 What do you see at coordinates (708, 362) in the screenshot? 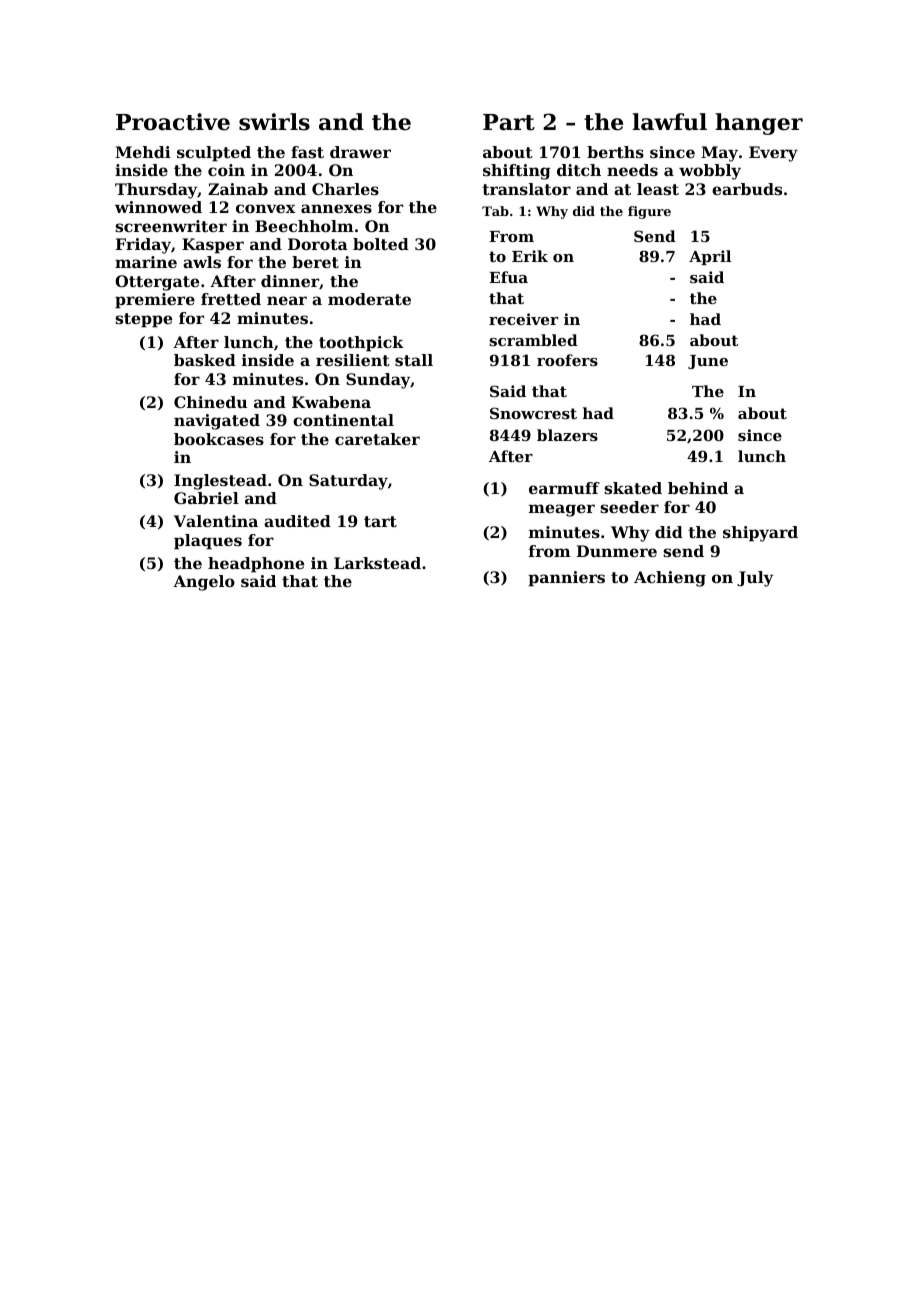
I see `June` at bounding box center [708, 362].
